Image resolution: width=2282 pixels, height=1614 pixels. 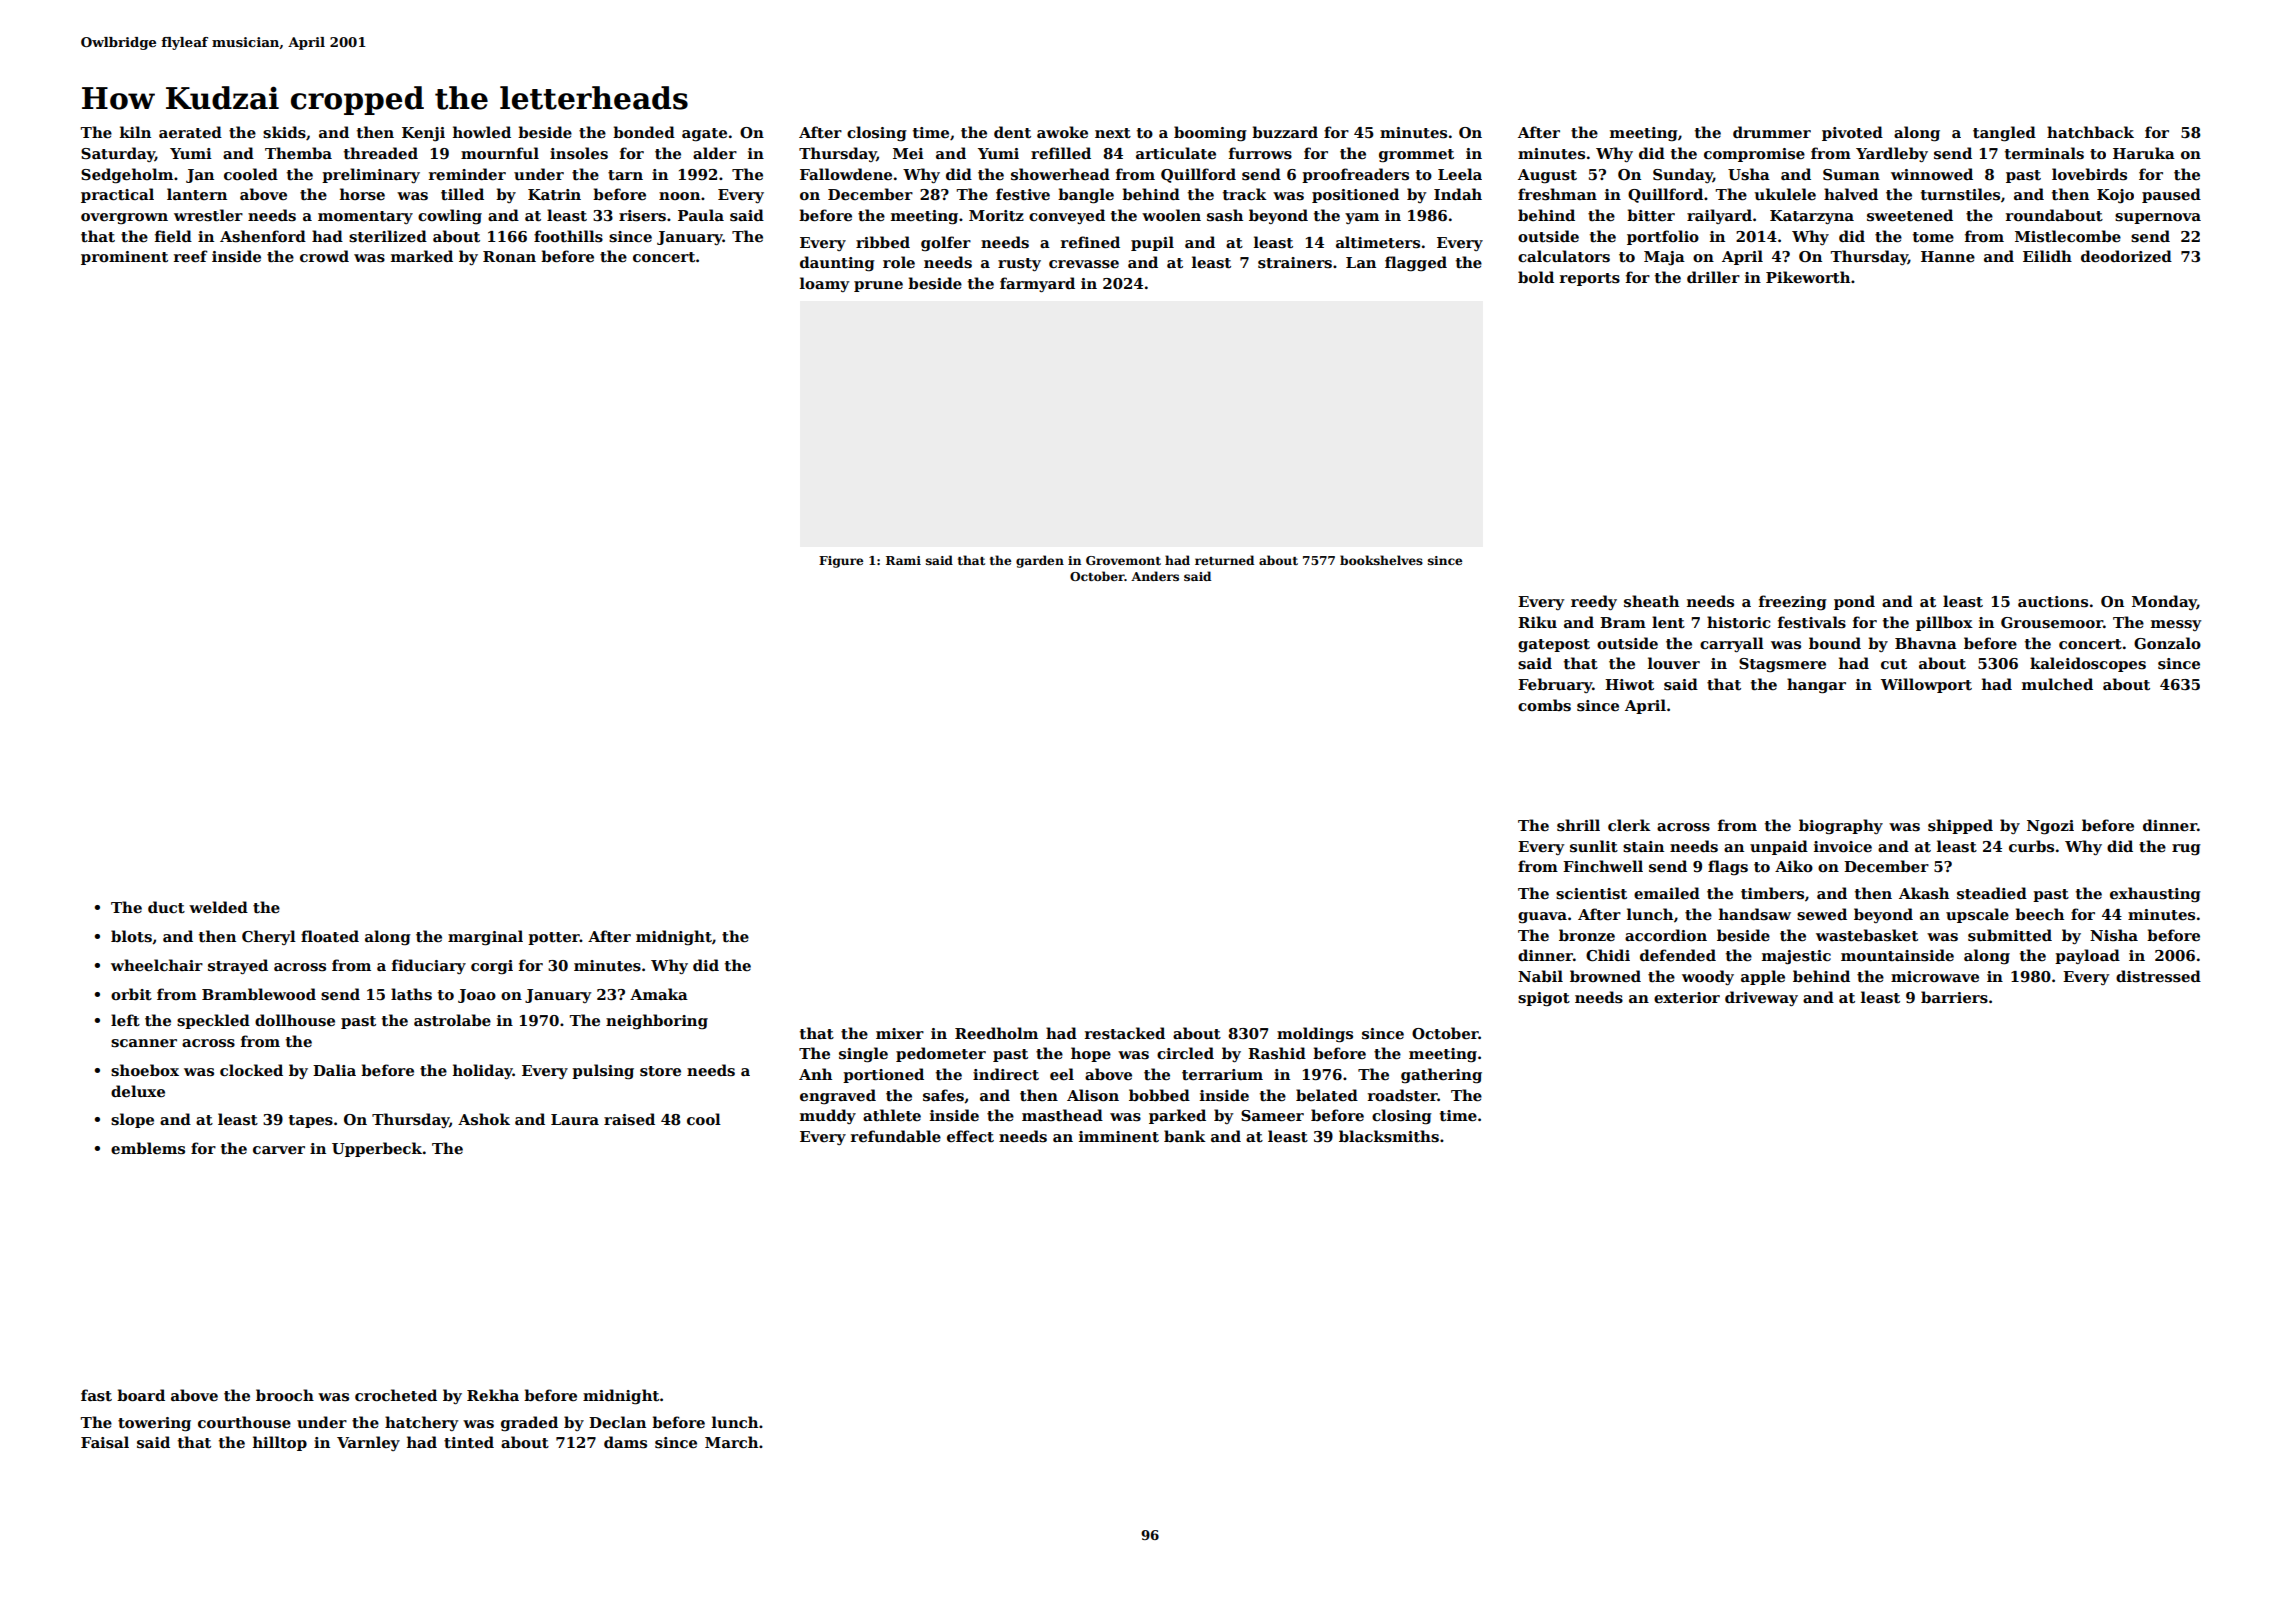 What do you see at coordinates (2158, 218) in the screenshot?
I see `supernova` at bounding box center [2158, 218].
